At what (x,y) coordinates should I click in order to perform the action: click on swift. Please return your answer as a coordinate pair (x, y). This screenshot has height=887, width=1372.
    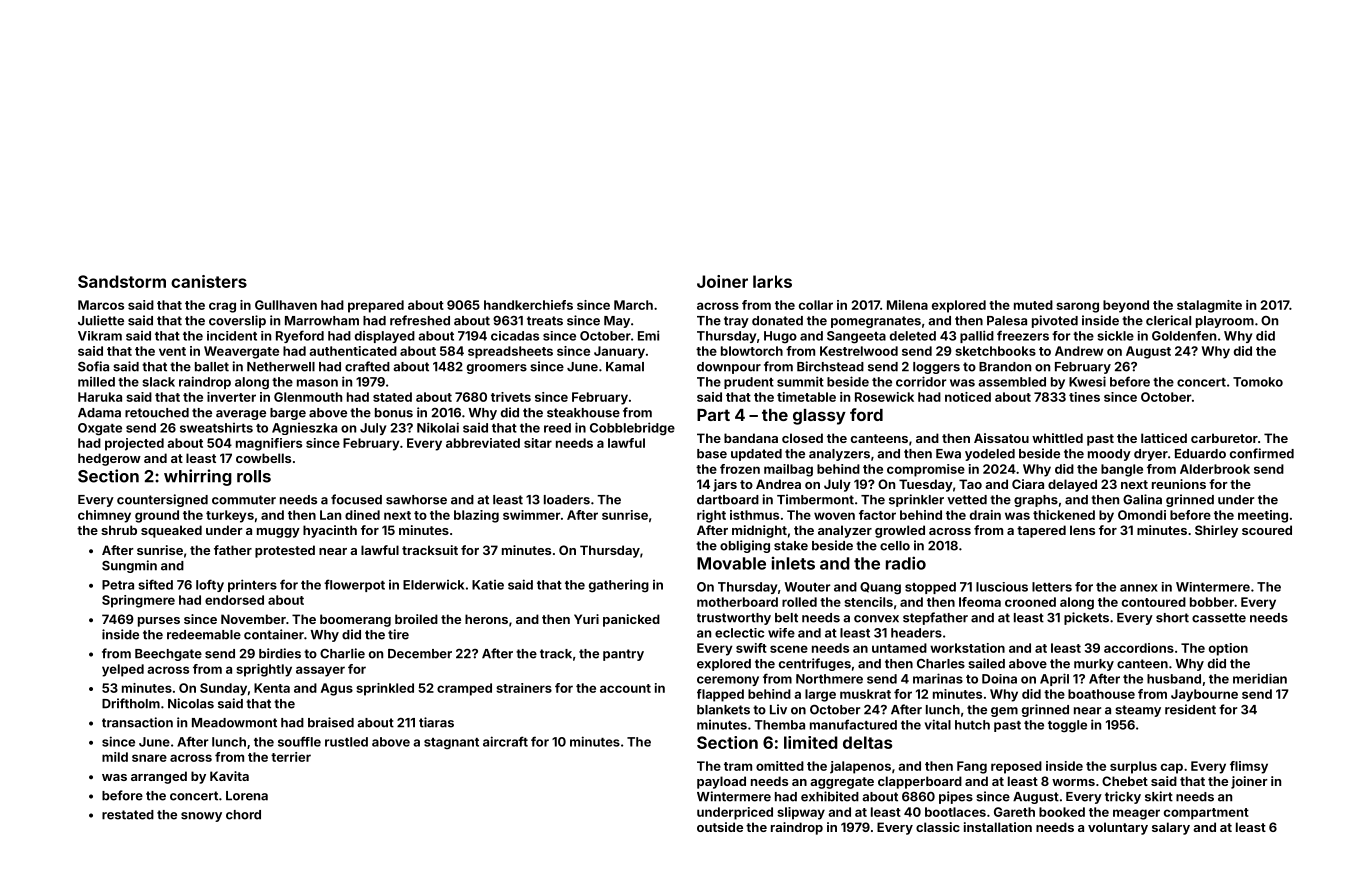
    Looking at the image, I should click on (751, 648).
